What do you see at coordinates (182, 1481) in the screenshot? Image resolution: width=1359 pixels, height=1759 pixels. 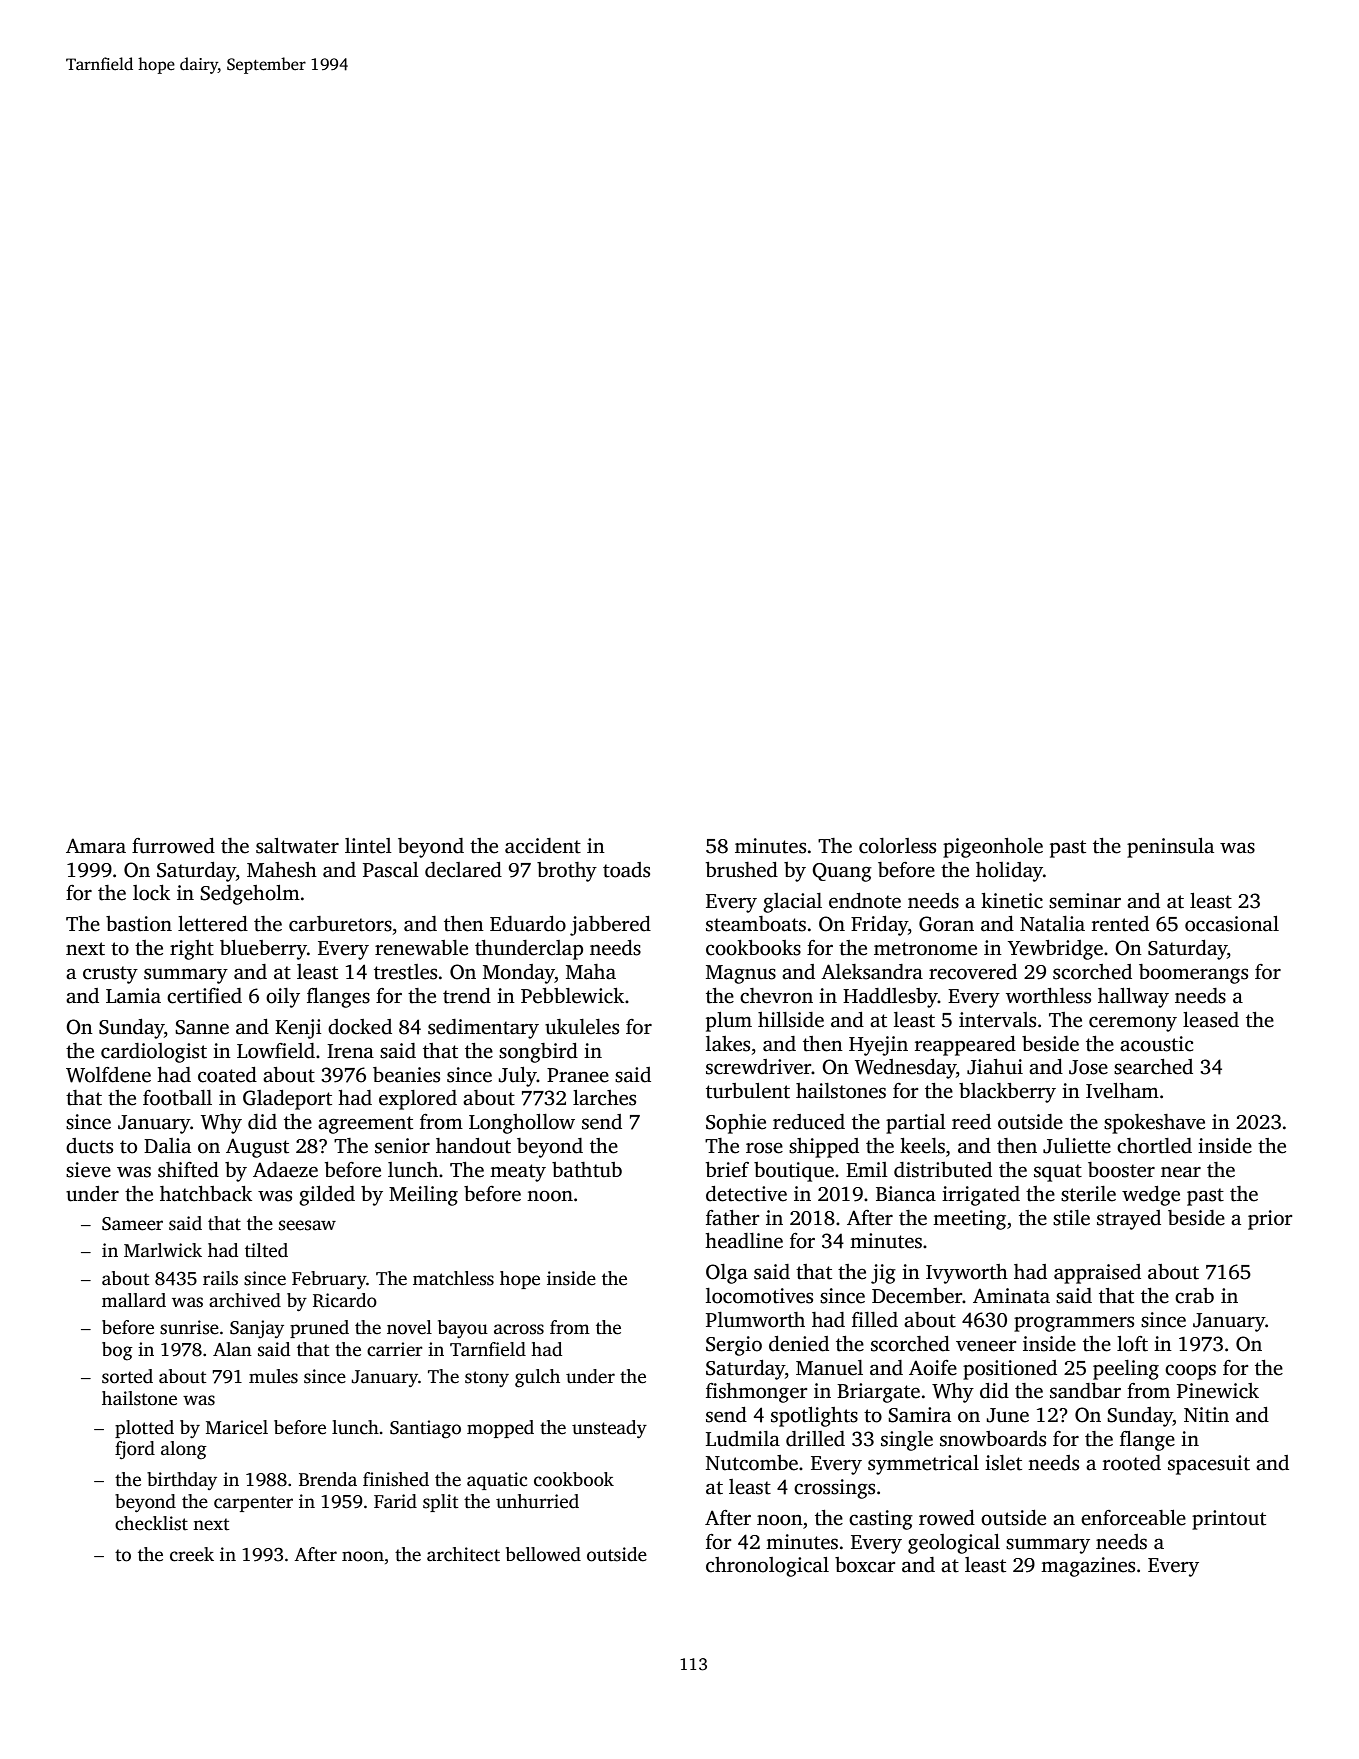 I see `birthday` at bounding box center [182, 1481].
